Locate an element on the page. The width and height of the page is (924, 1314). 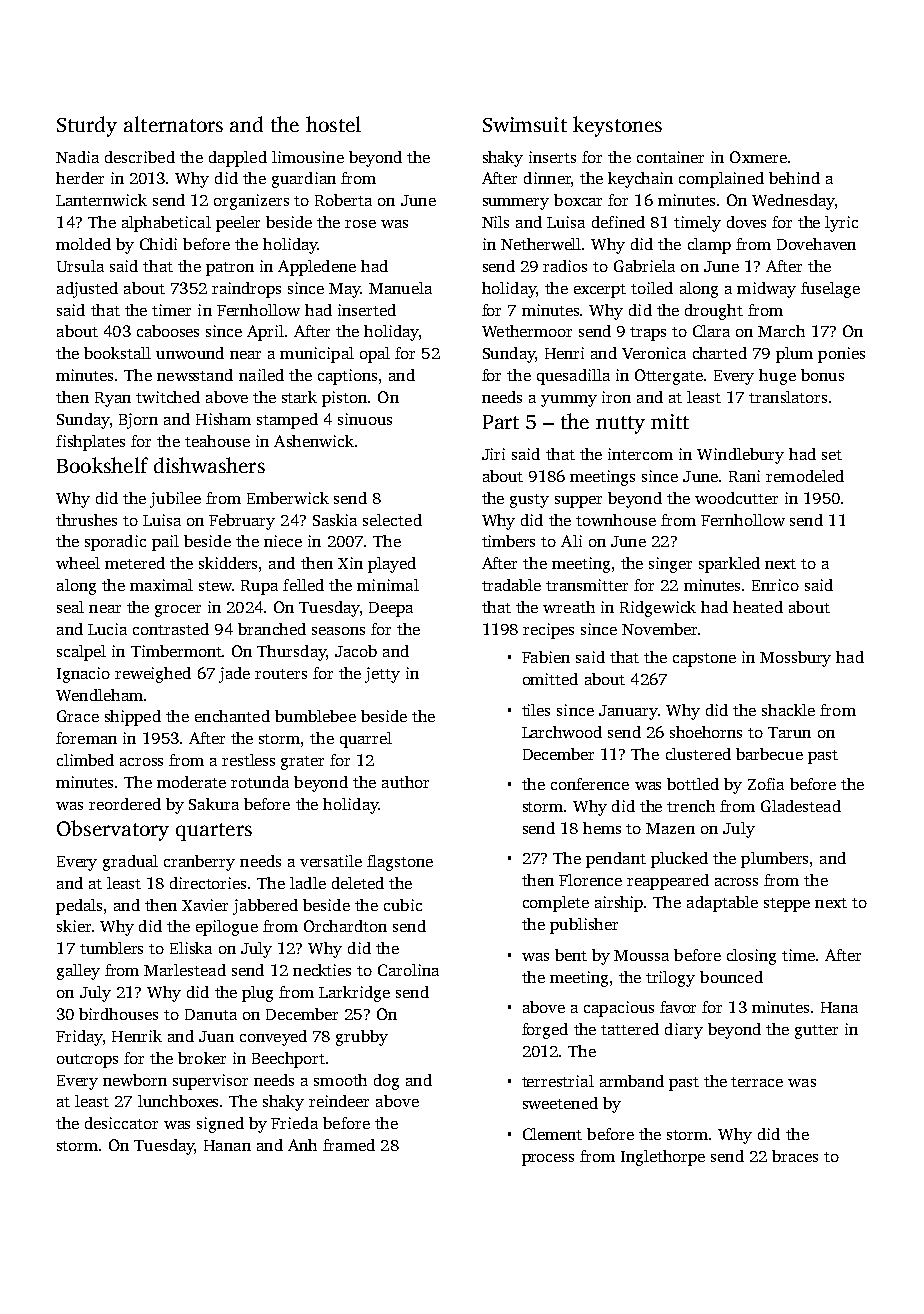
Fabien is located at coordinates (546, 657).
